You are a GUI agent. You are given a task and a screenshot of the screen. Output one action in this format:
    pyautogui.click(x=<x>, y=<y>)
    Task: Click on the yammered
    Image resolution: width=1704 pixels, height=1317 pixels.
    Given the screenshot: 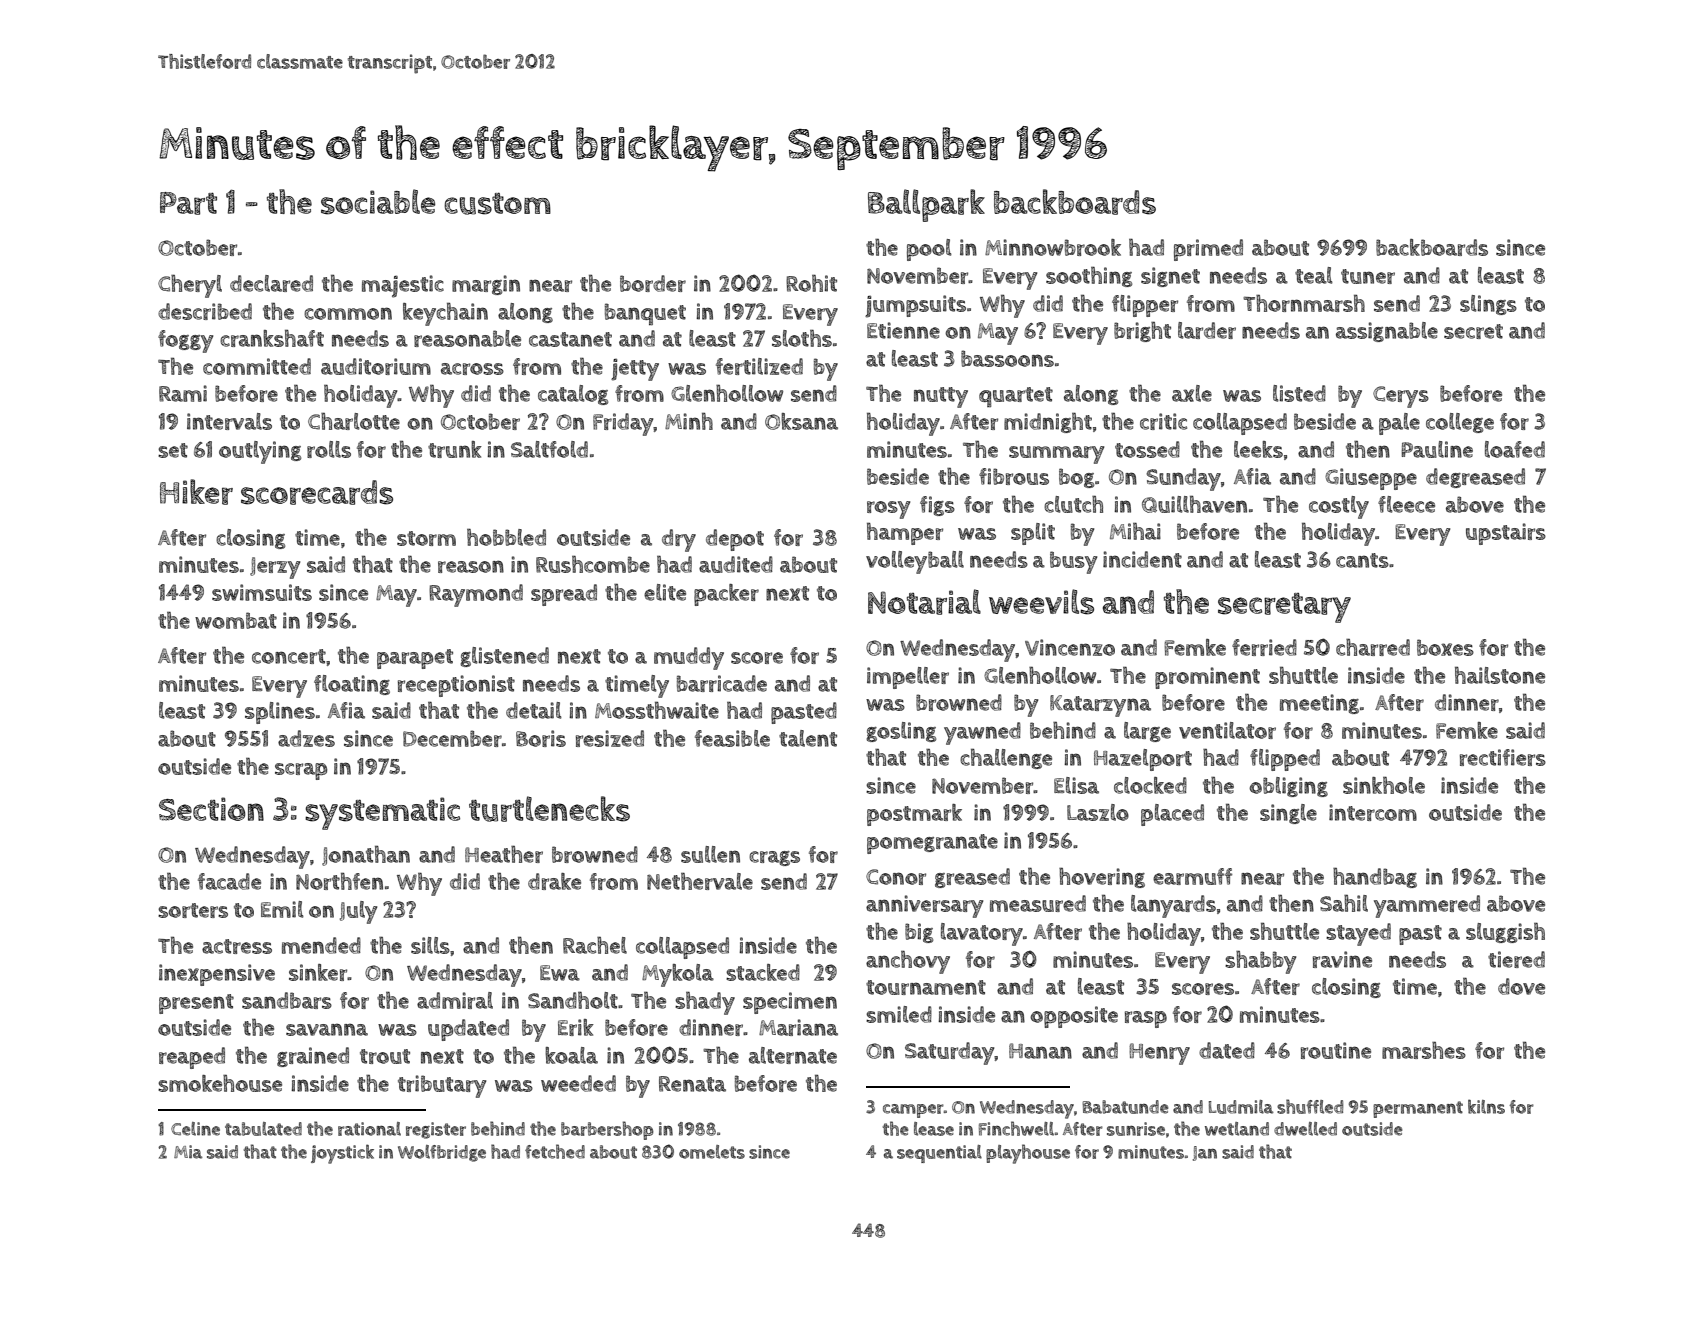 What is the action you would take?
    pyautogui.click(x=1427, y=906)
